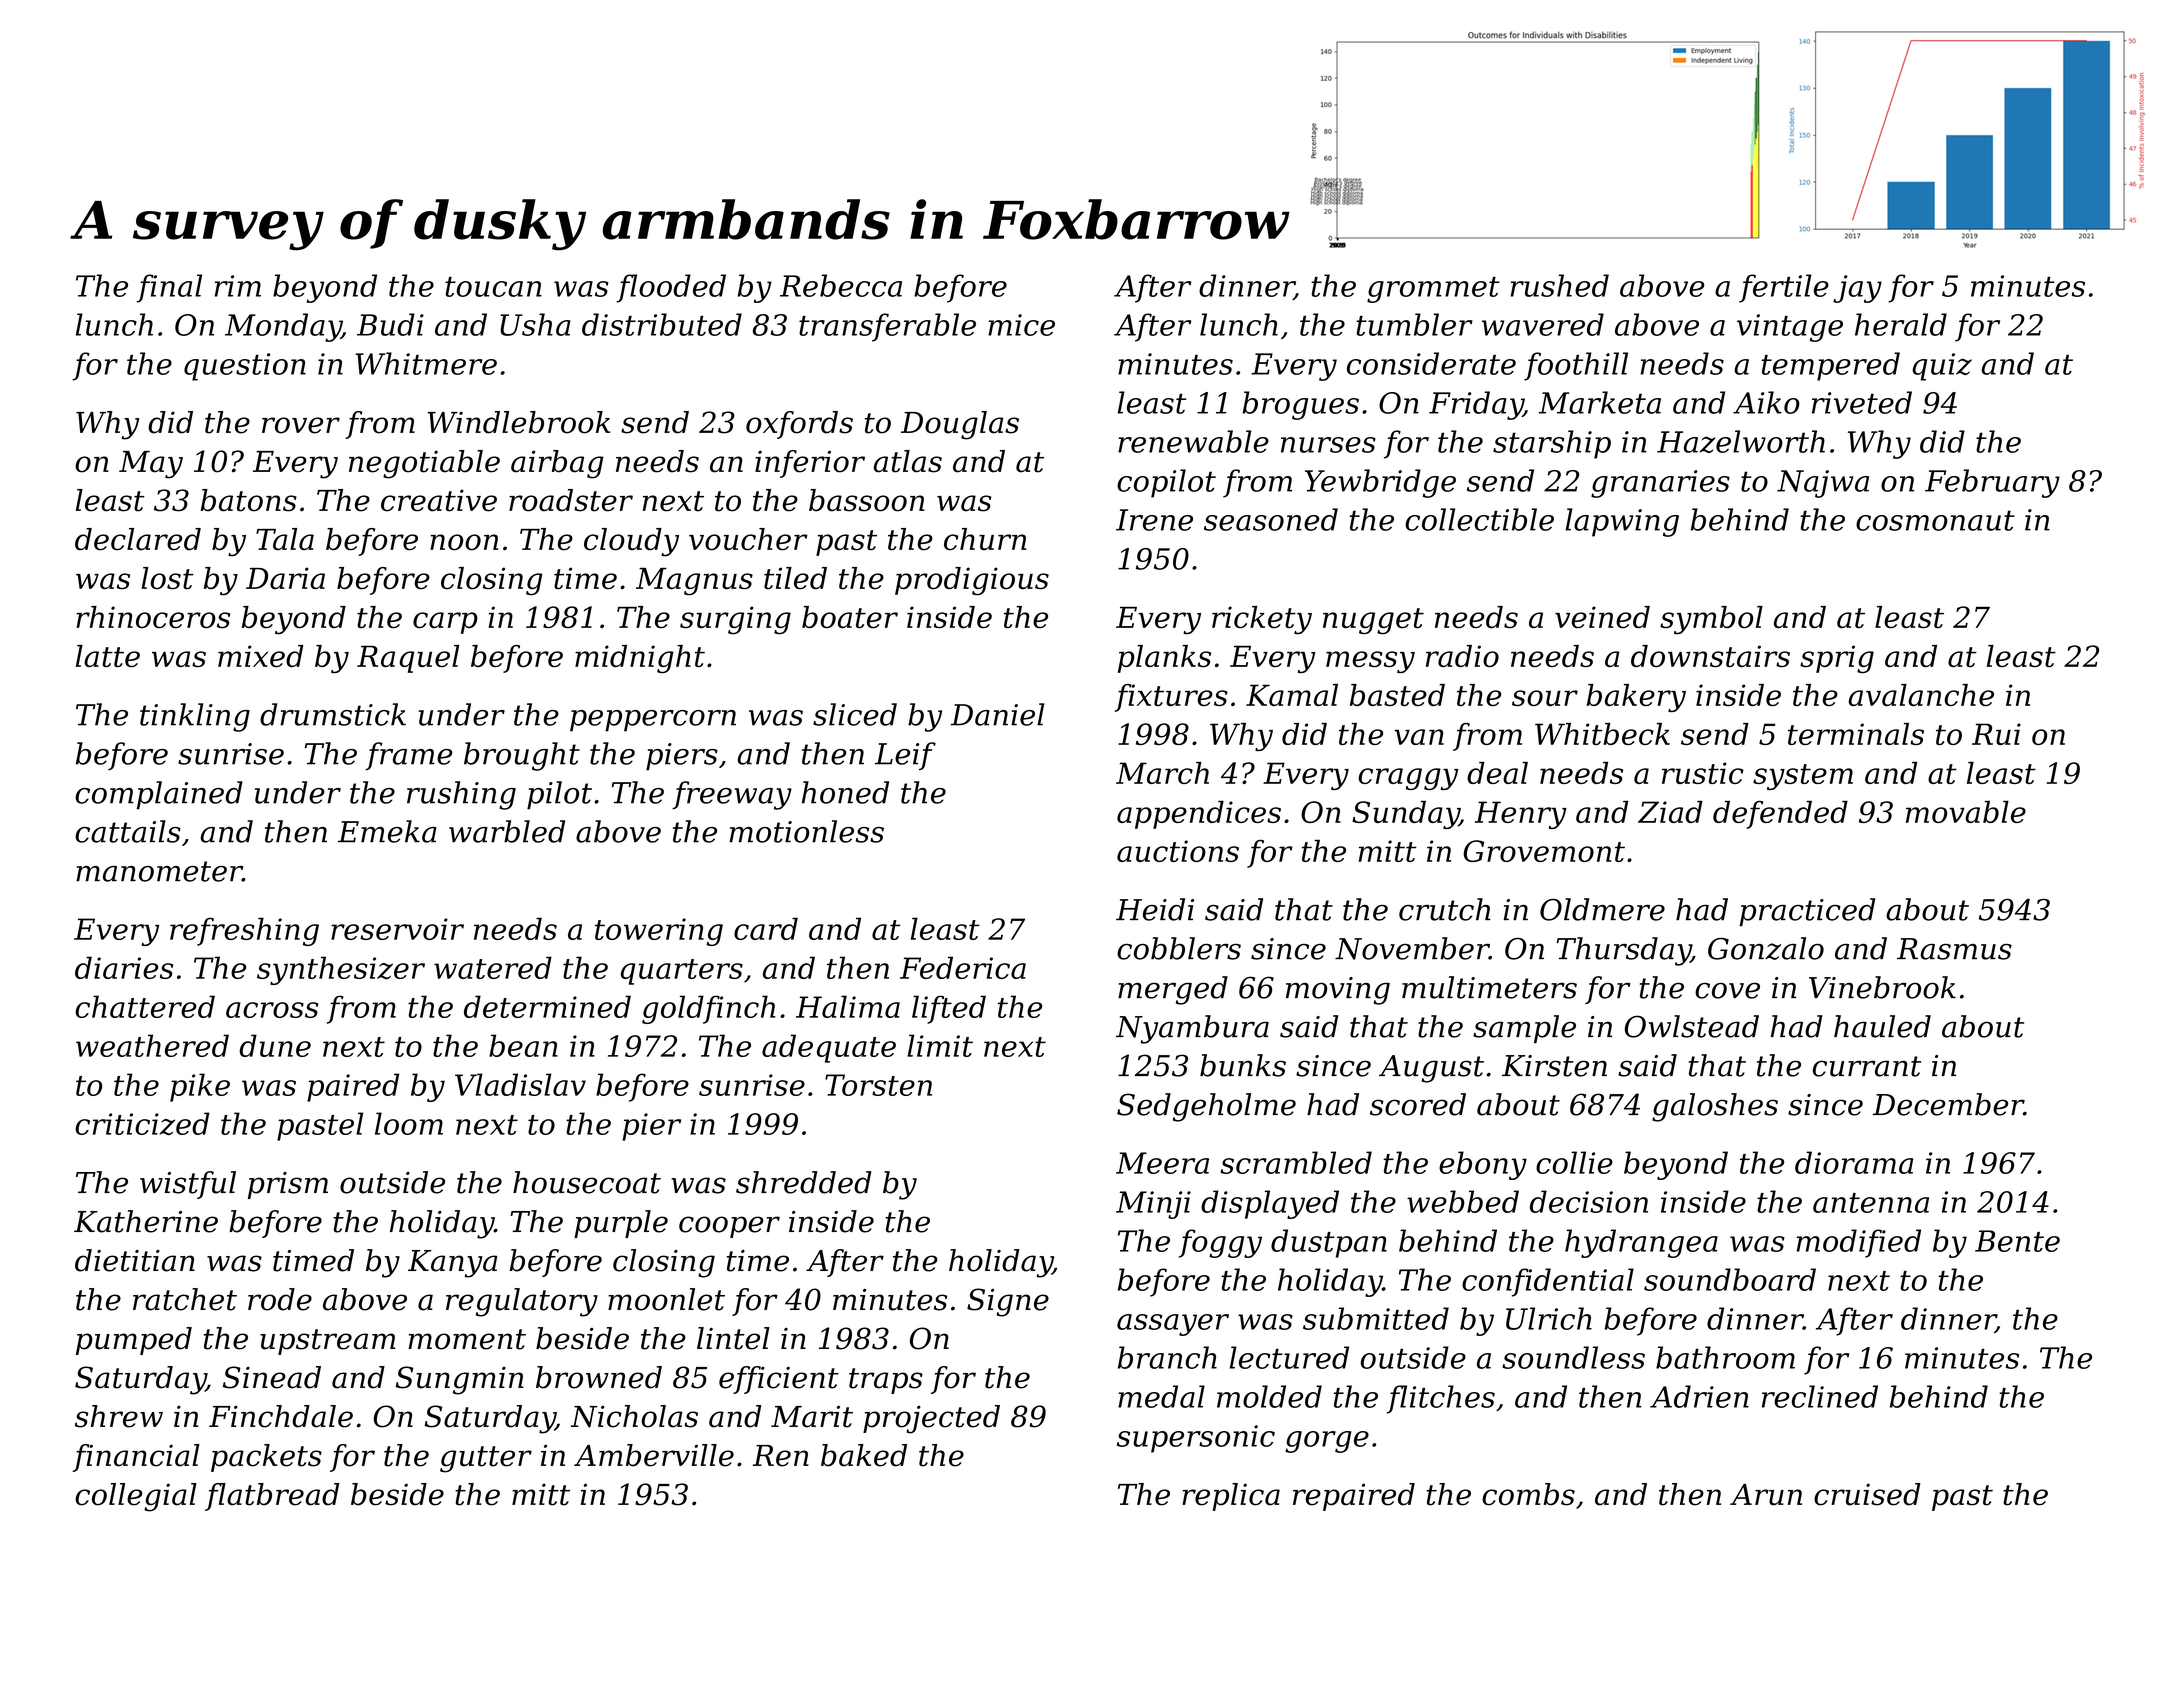  Describe the element at coordinates (1199, 815) in the screenshot. I see `appendices` at that location.
